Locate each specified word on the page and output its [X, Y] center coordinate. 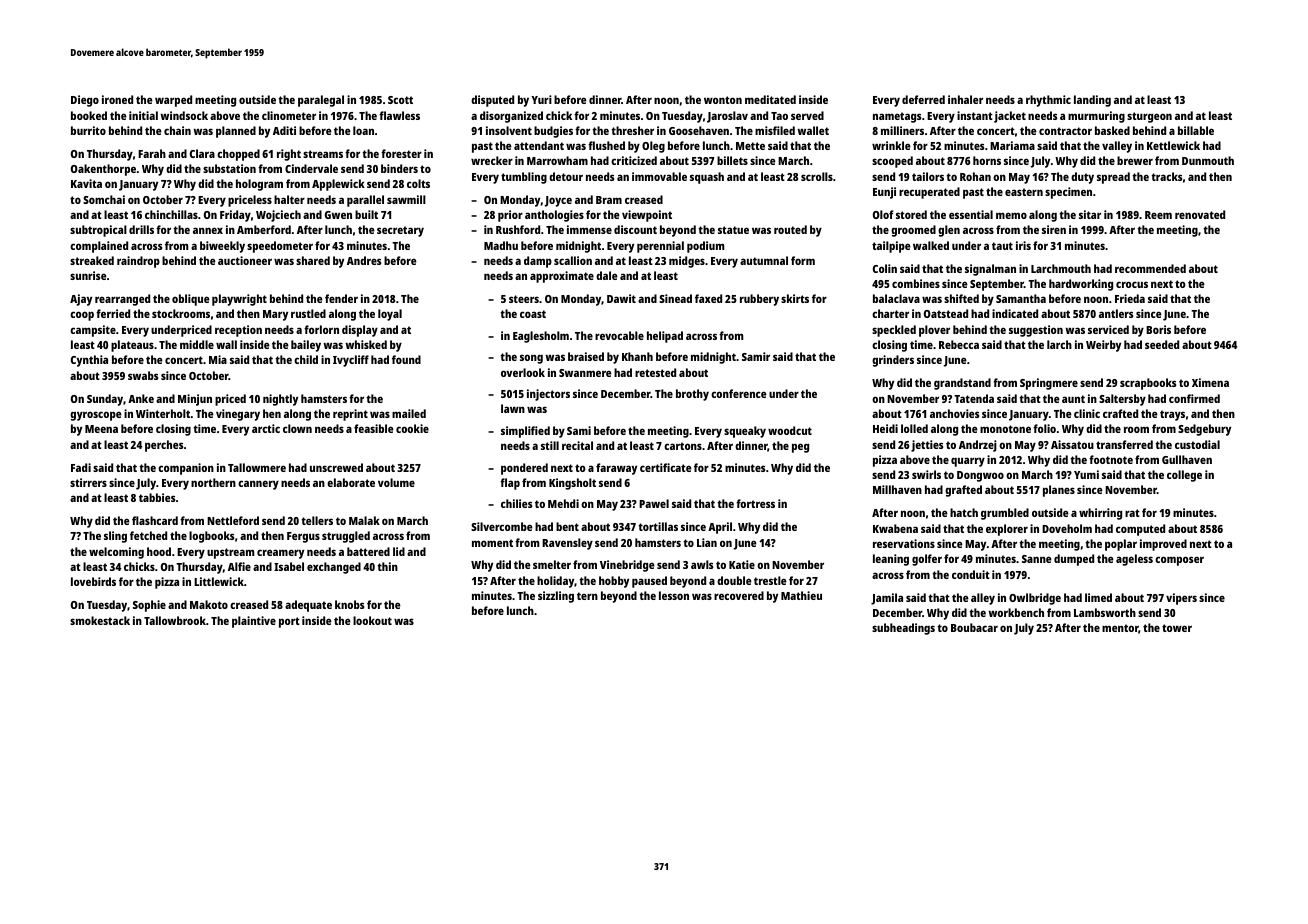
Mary [275, 315]
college [1184, 476]
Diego [85, 101]
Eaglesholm [541, 337]
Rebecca [959, 344]
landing [1092, 101]
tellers [317, 520]
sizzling [556, 597]
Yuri [541, 99]
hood [159, 551]
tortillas [658, 526]
